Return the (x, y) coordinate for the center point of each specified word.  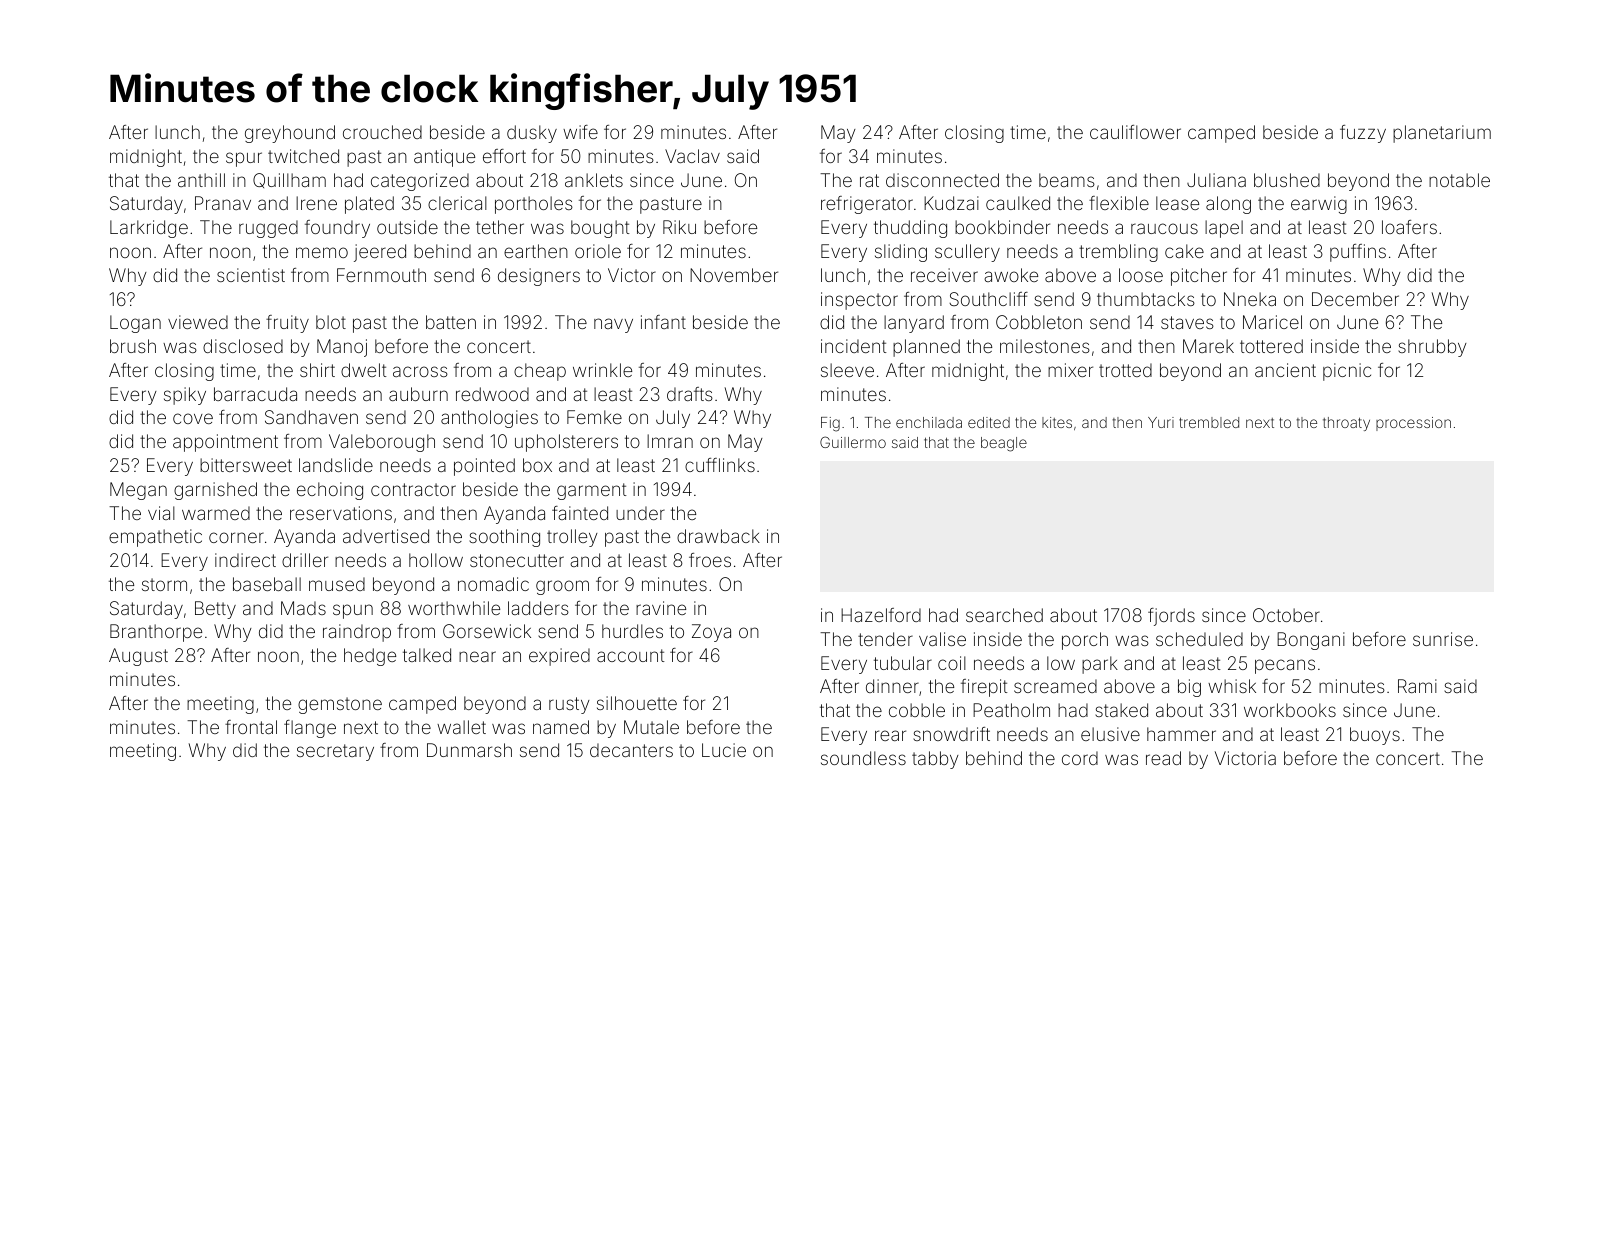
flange (310, 729)
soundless (863, 758)
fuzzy (1363, 134)
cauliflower (1135, 132)
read (1163, 758)
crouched (382, 132)
